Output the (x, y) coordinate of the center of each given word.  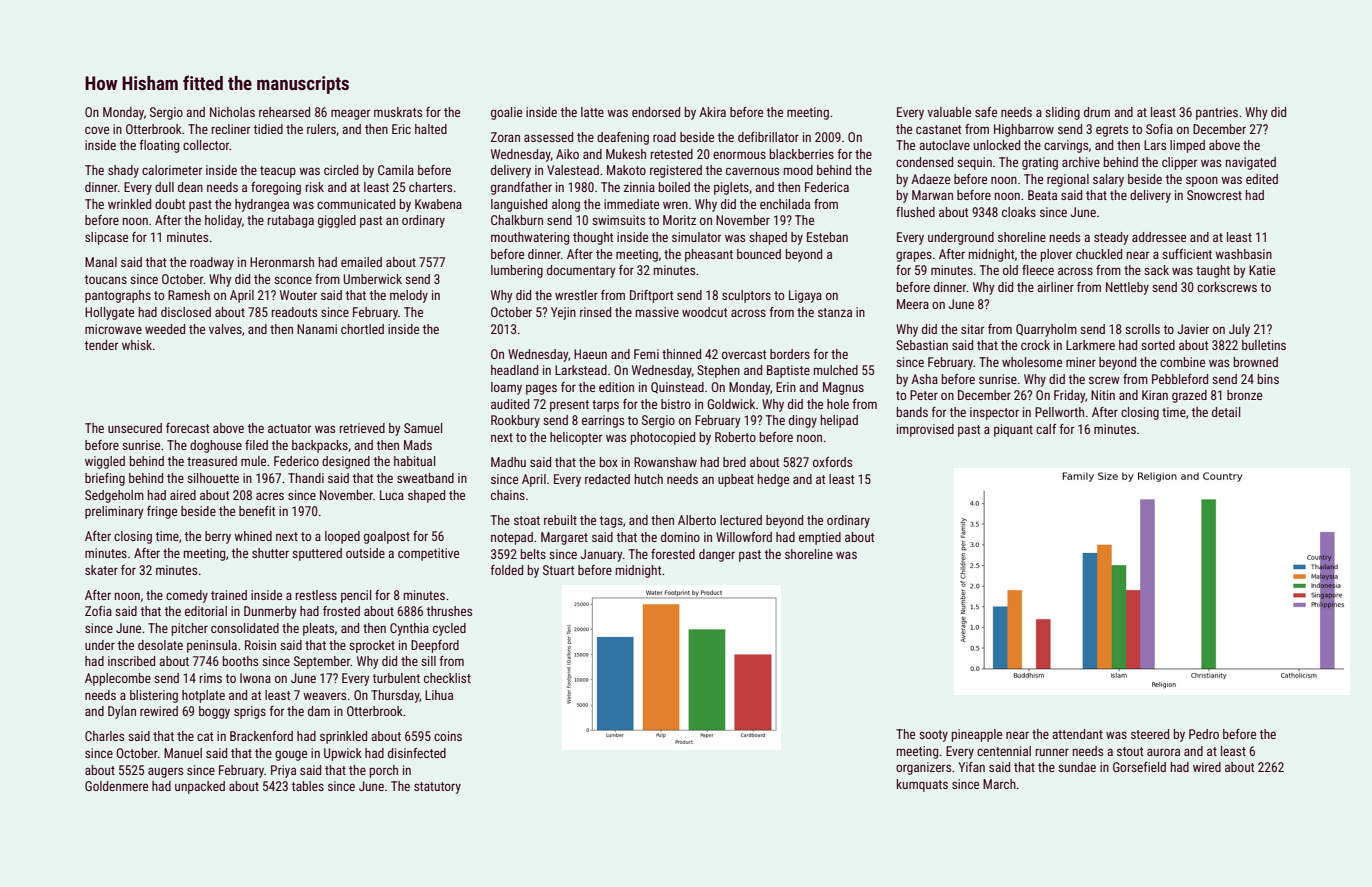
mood (798, 170)
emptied (820, 538)
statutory (437, 788)
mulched (836, 370)
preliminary (114, 512)
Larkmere (1090, 345)
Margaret (564, 538)
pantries (1217, 113)
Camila (396, 170)
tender (101, 345)
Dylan (122, 712)
